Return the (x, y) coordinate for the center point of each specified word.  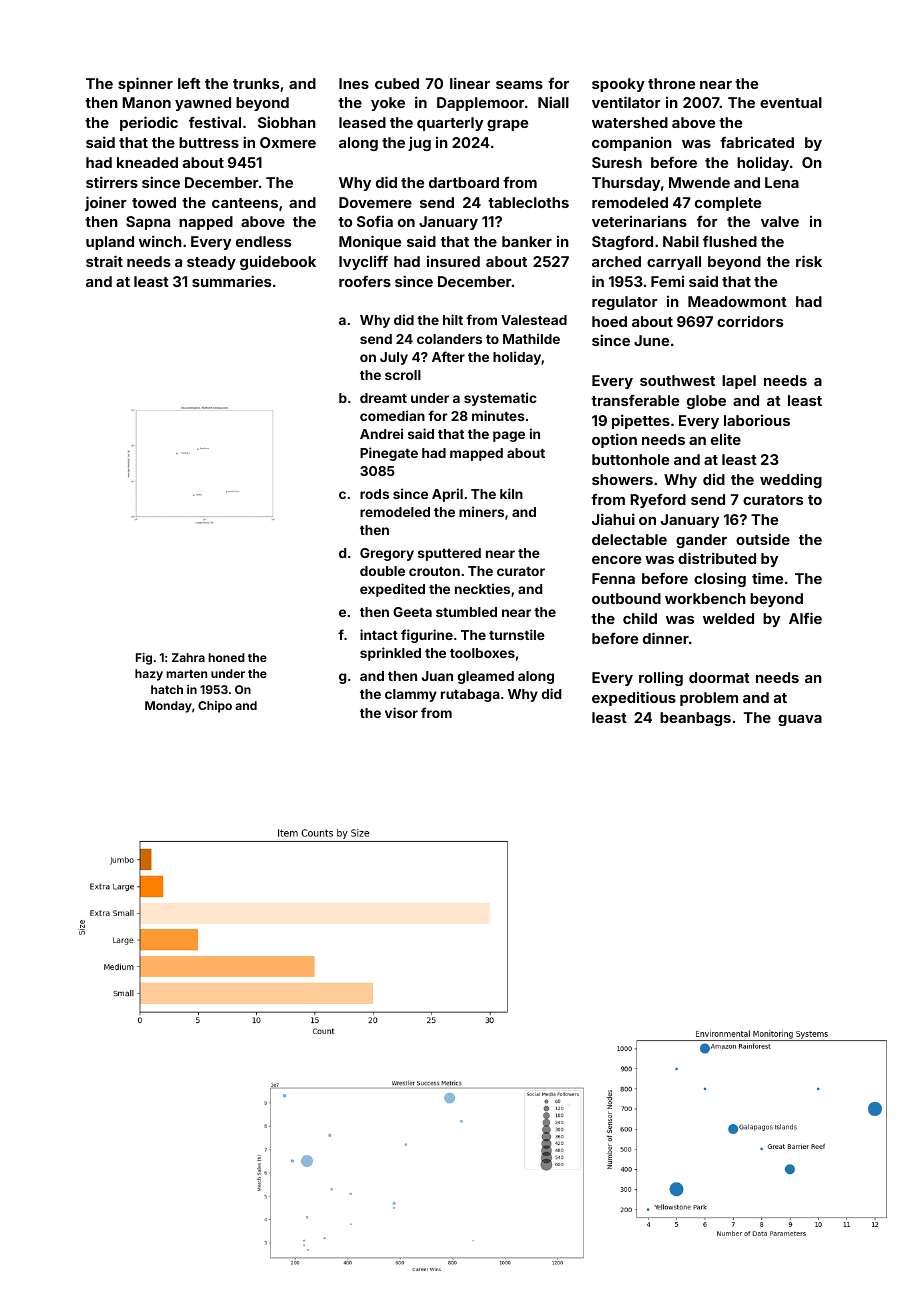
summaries (231, 281)
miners (481, 511)
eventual (791, 102)
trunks (256, 83)
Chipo (215, 707)
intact (379, 634)
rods (374, 494)
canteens (245, 203)
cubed (397, 83)
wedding (791, 480)
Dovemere (375, 202)
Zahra (188, 657)
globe (706, 402)
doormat (719, 677)
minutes (498, 415)
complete (728, 204)
